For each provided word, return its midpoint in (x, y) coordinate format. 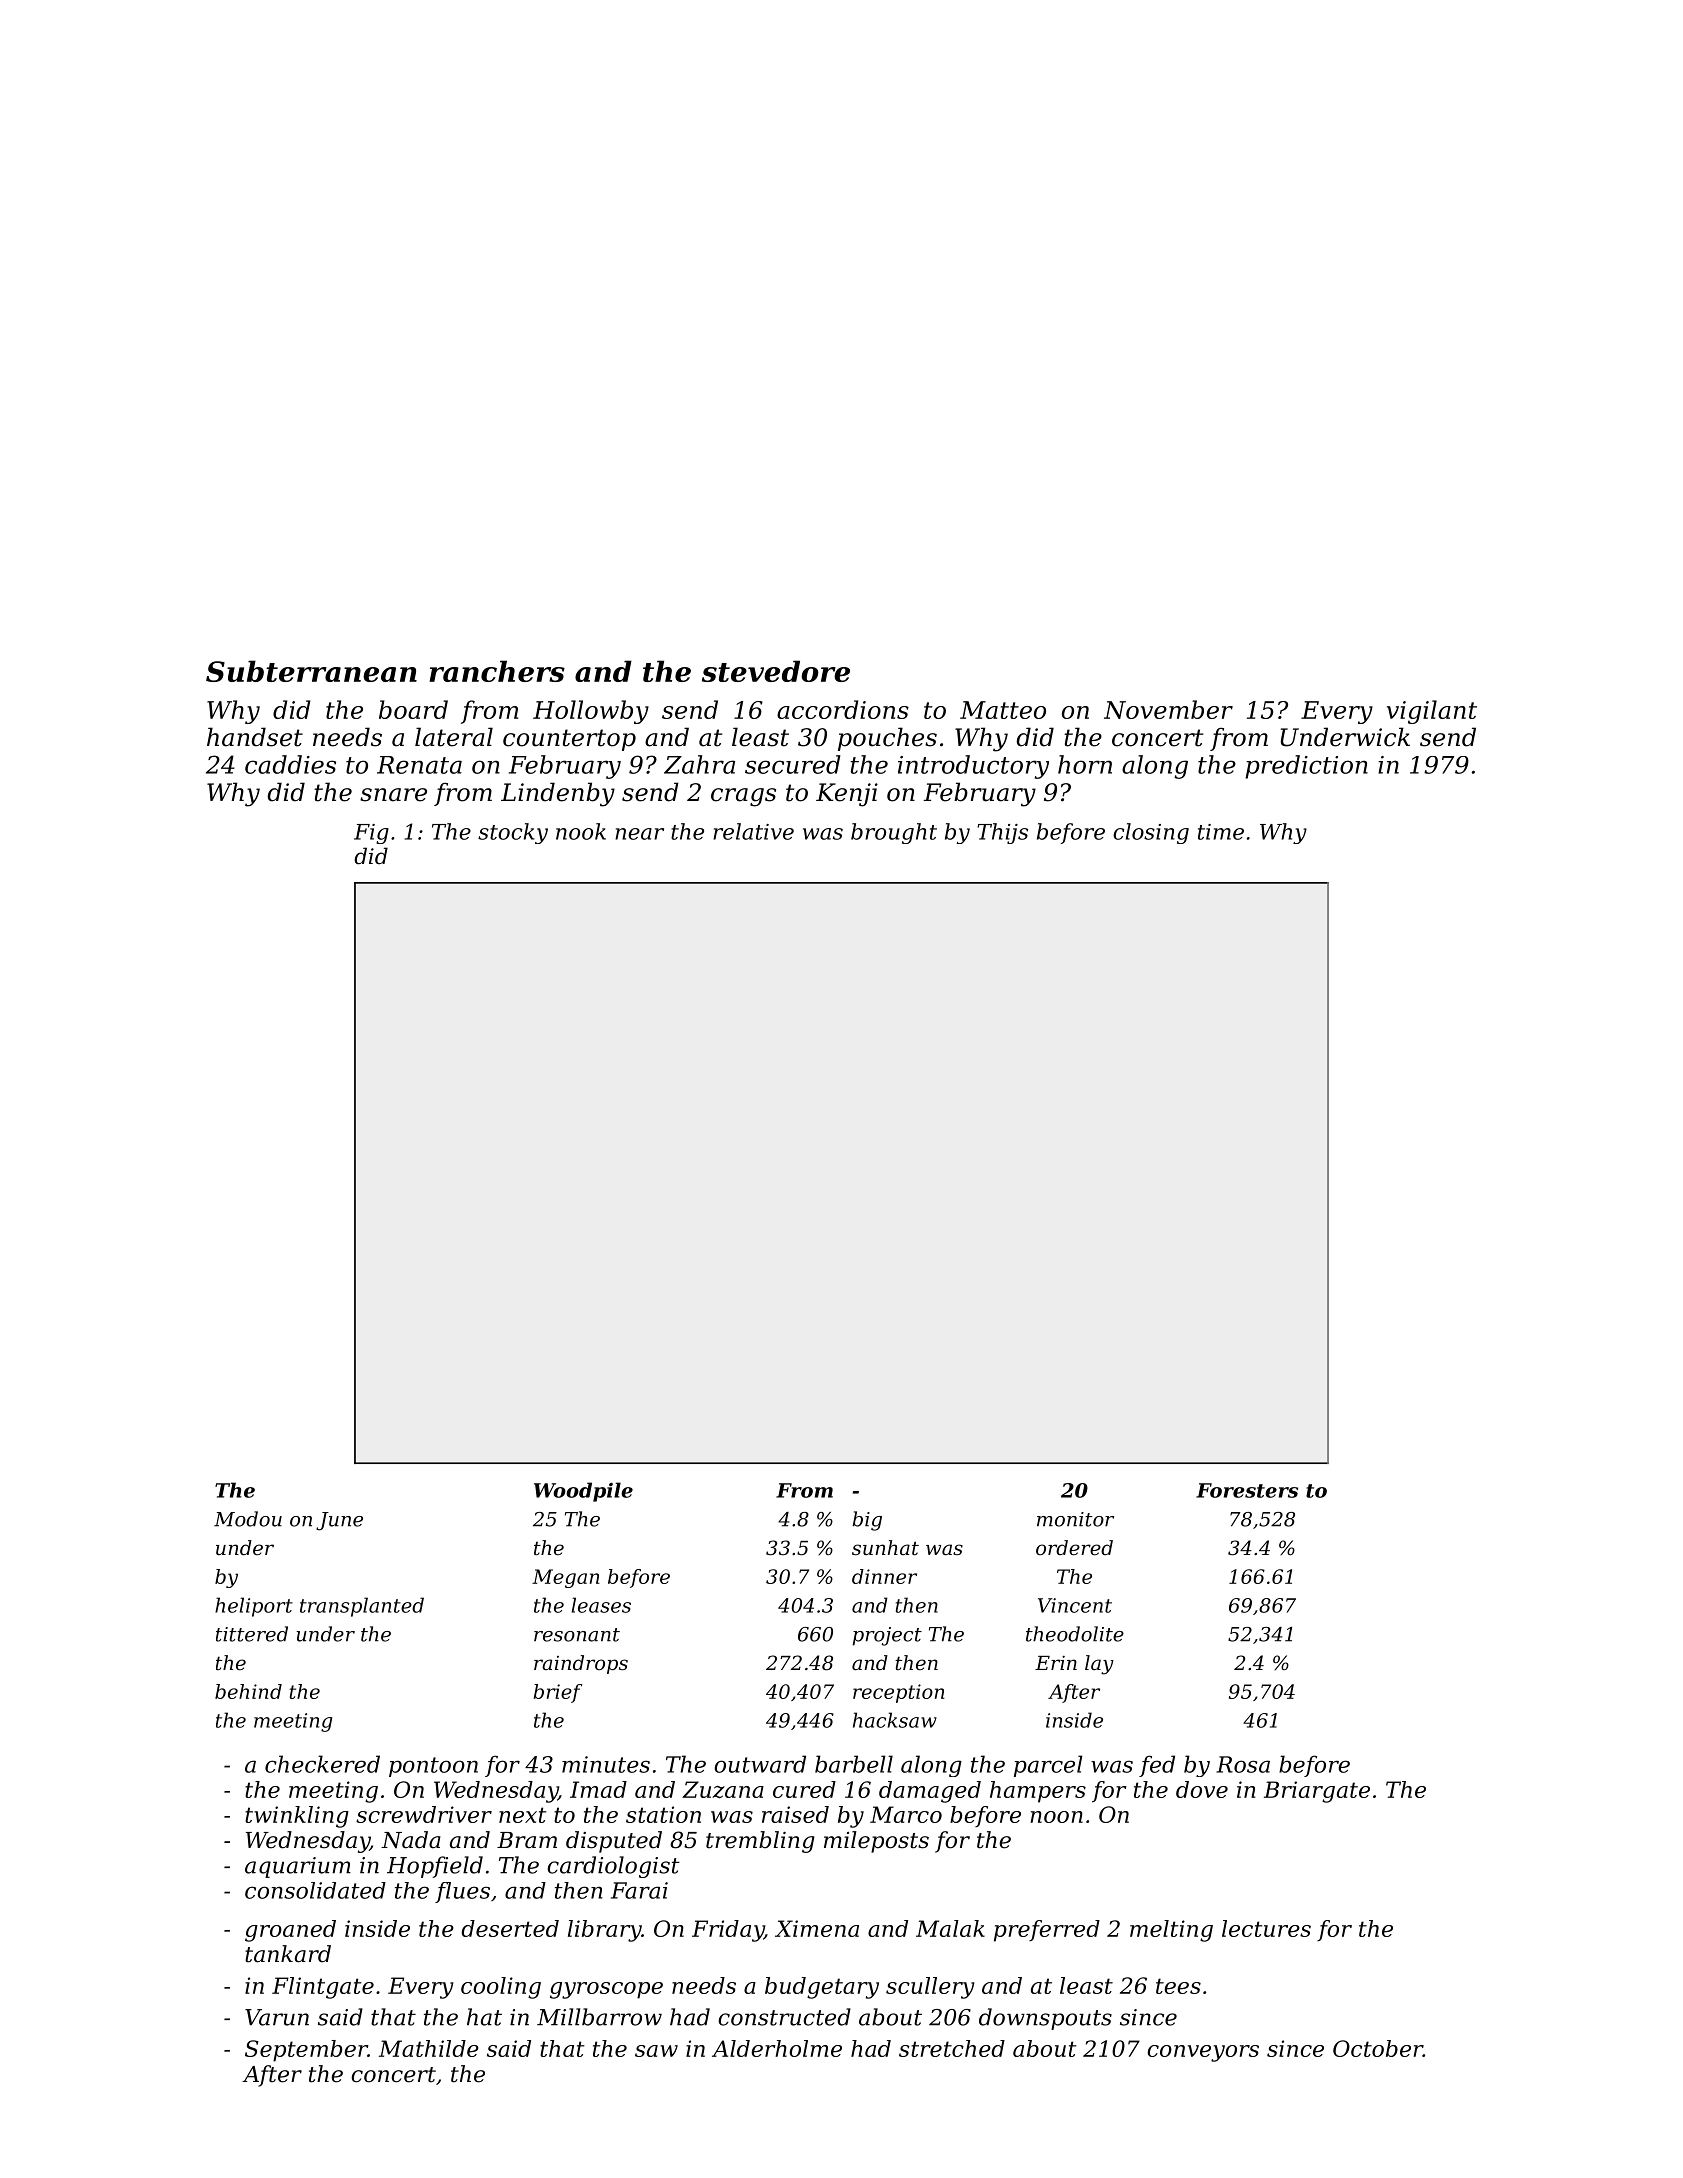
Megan (565, 1578)
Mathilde (429, 2048)
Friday (728, 1931)
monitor (1075, 1519)
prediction (1306, 767)
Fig (371, 834)
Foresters (1247, 1490)
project (887, 1636)
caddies (290, 764)
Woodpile (583, 1492)
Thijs (1002, 833)
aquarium (298, 1867)
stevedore (776, 671)
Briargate (1317, 1792)
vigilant (1432, 712)
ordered (1074, 1548)
